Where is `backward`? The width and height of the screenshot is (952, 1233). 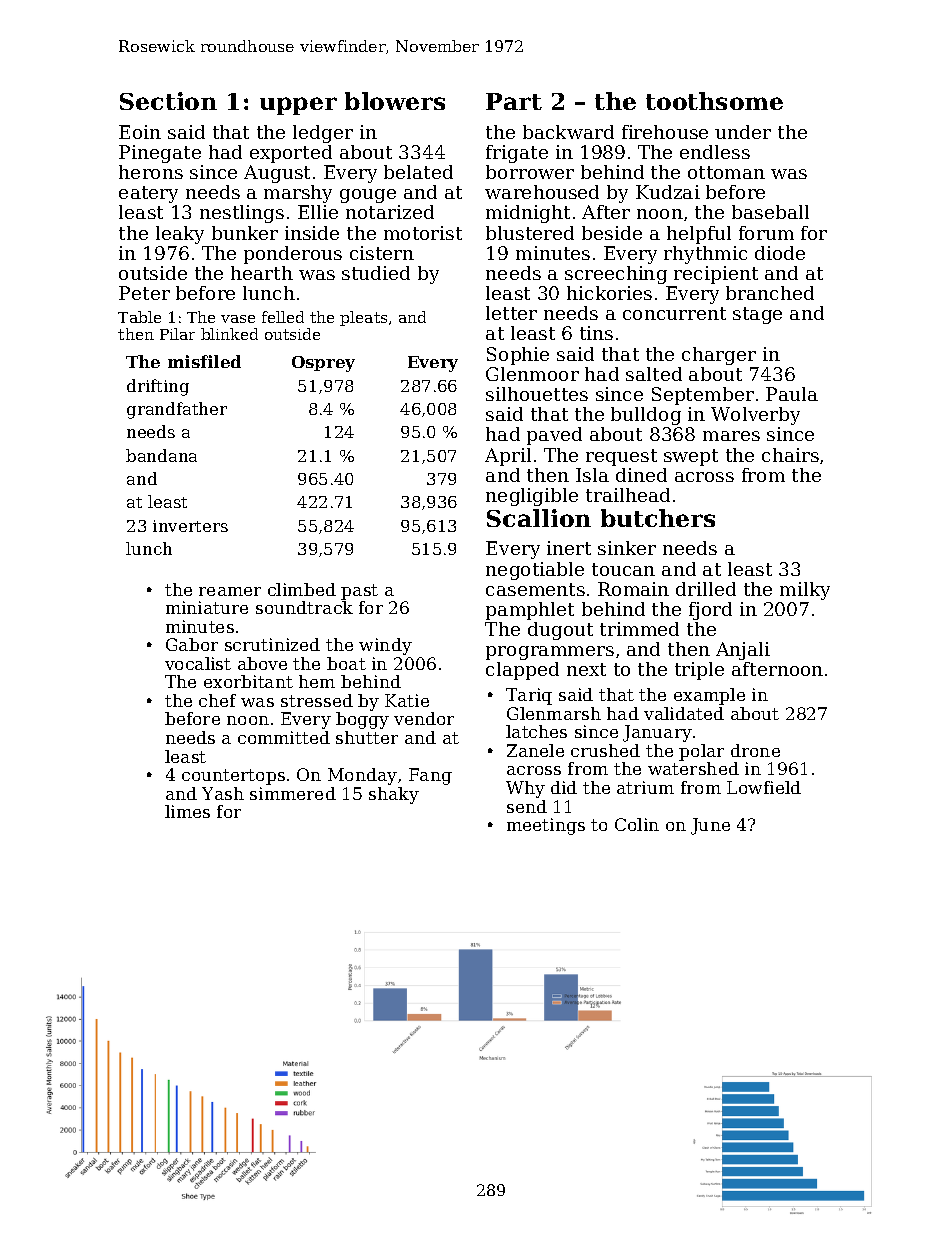 backward is located at coordinates (568, 132).
